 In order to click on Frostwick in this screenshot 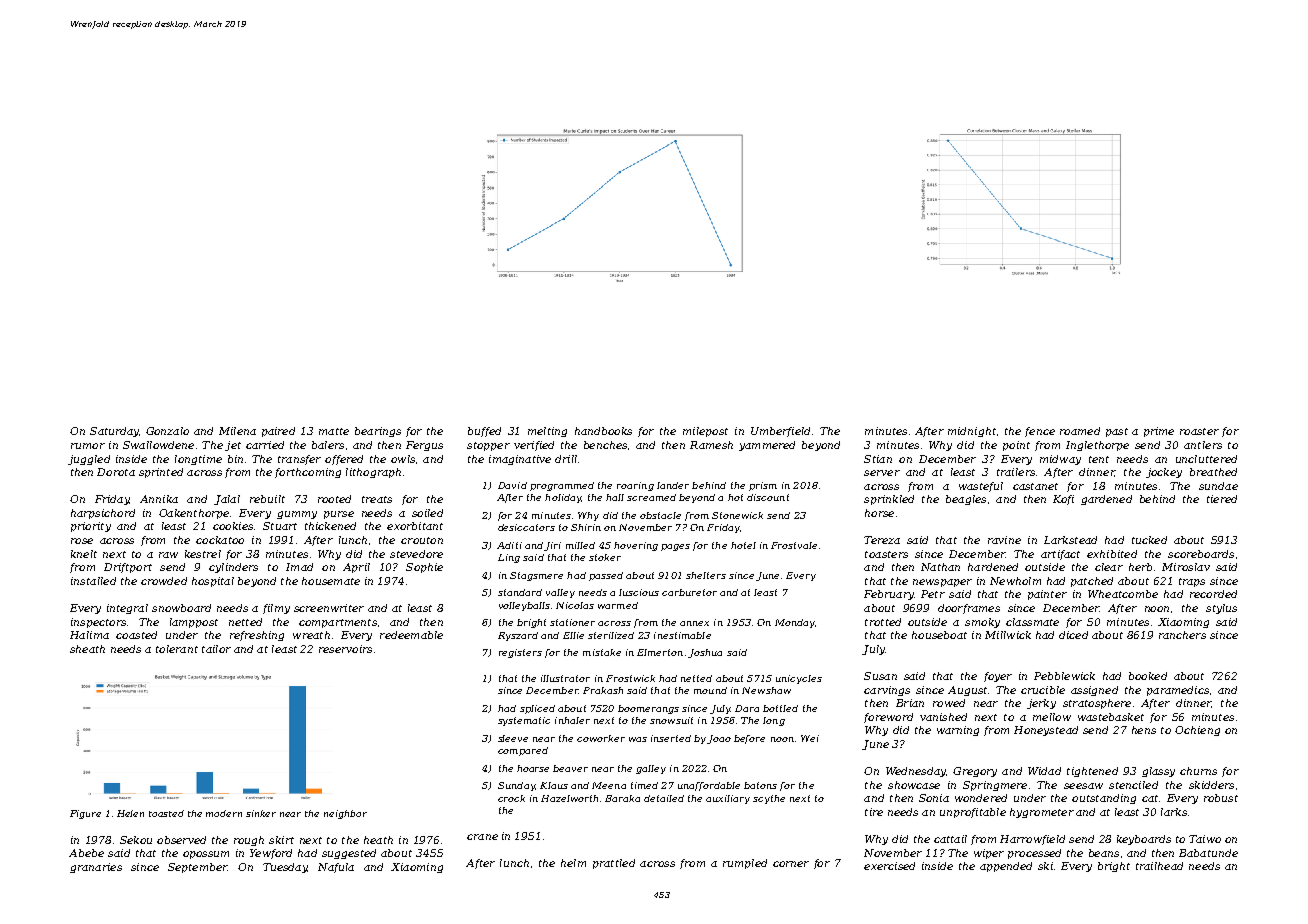, I will do `click(630, 678)`.
